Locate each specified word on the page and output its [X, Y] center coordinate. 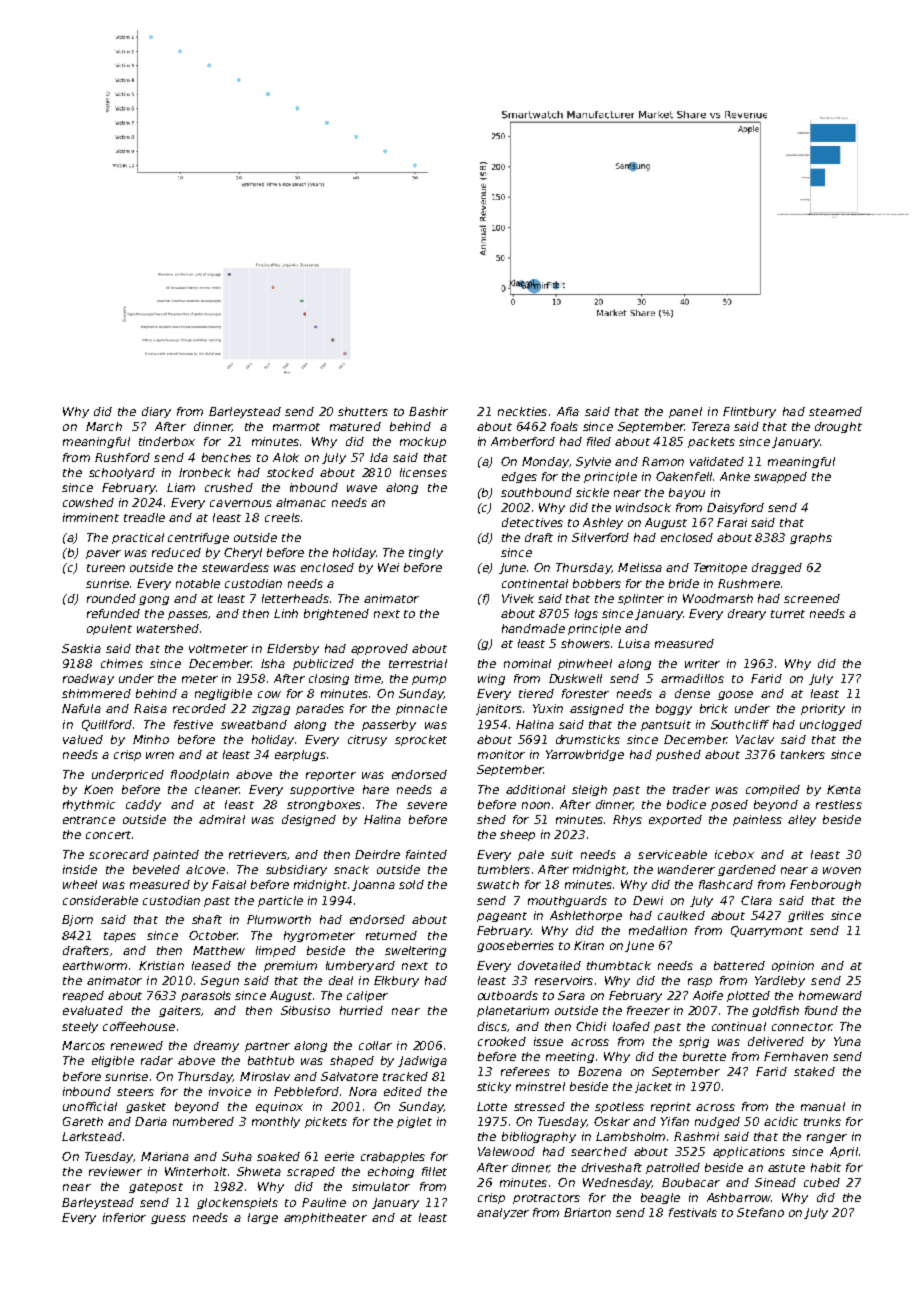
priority [823, 709]
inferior [124, 1217]
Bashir [428, 411]
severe [427, 805]
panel [685, 412]
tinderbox [167, 441]
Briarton [587, 1212]
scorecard [119, 854]
